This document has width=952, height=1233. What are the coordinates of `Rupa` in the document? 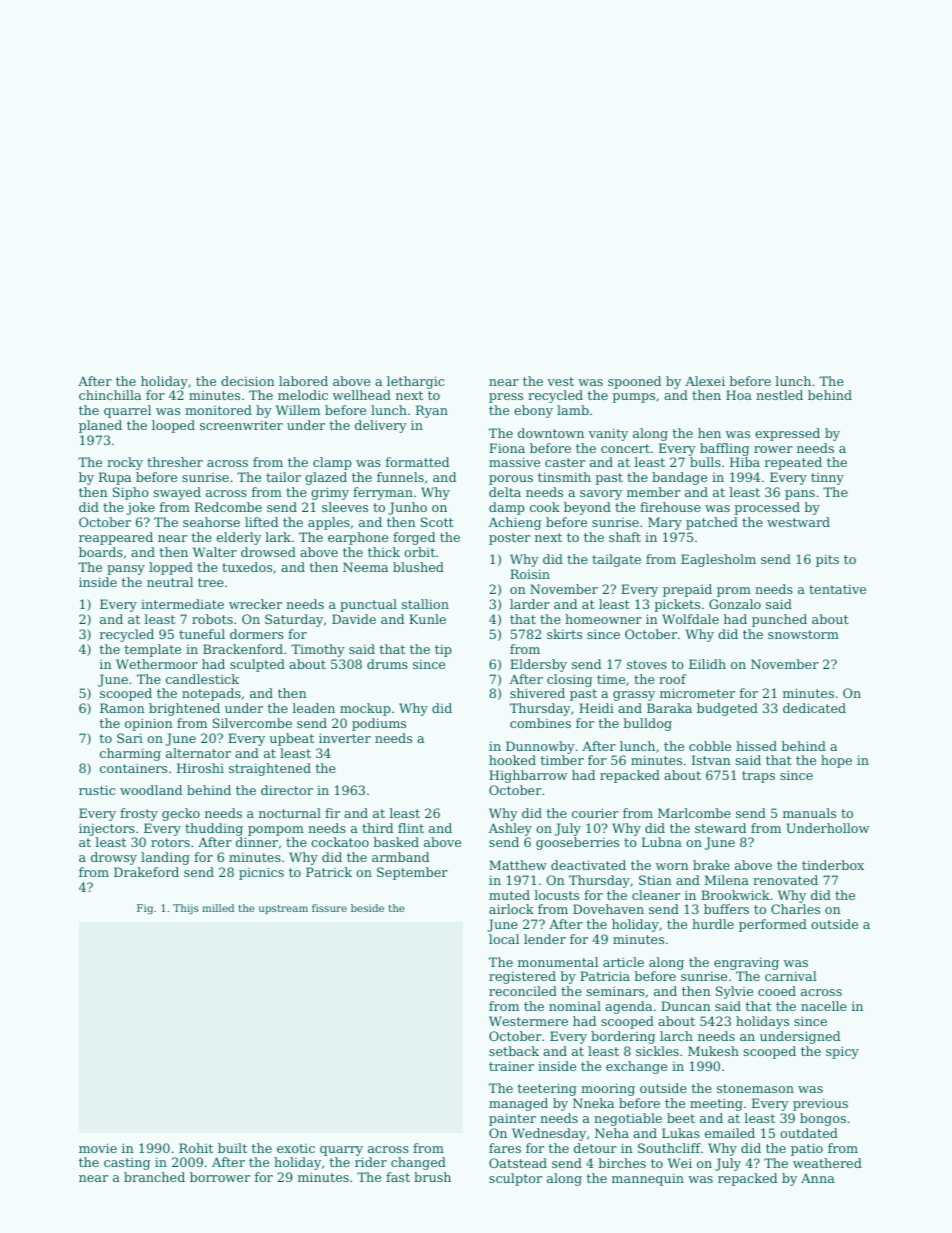 It's located at (115, 478).
